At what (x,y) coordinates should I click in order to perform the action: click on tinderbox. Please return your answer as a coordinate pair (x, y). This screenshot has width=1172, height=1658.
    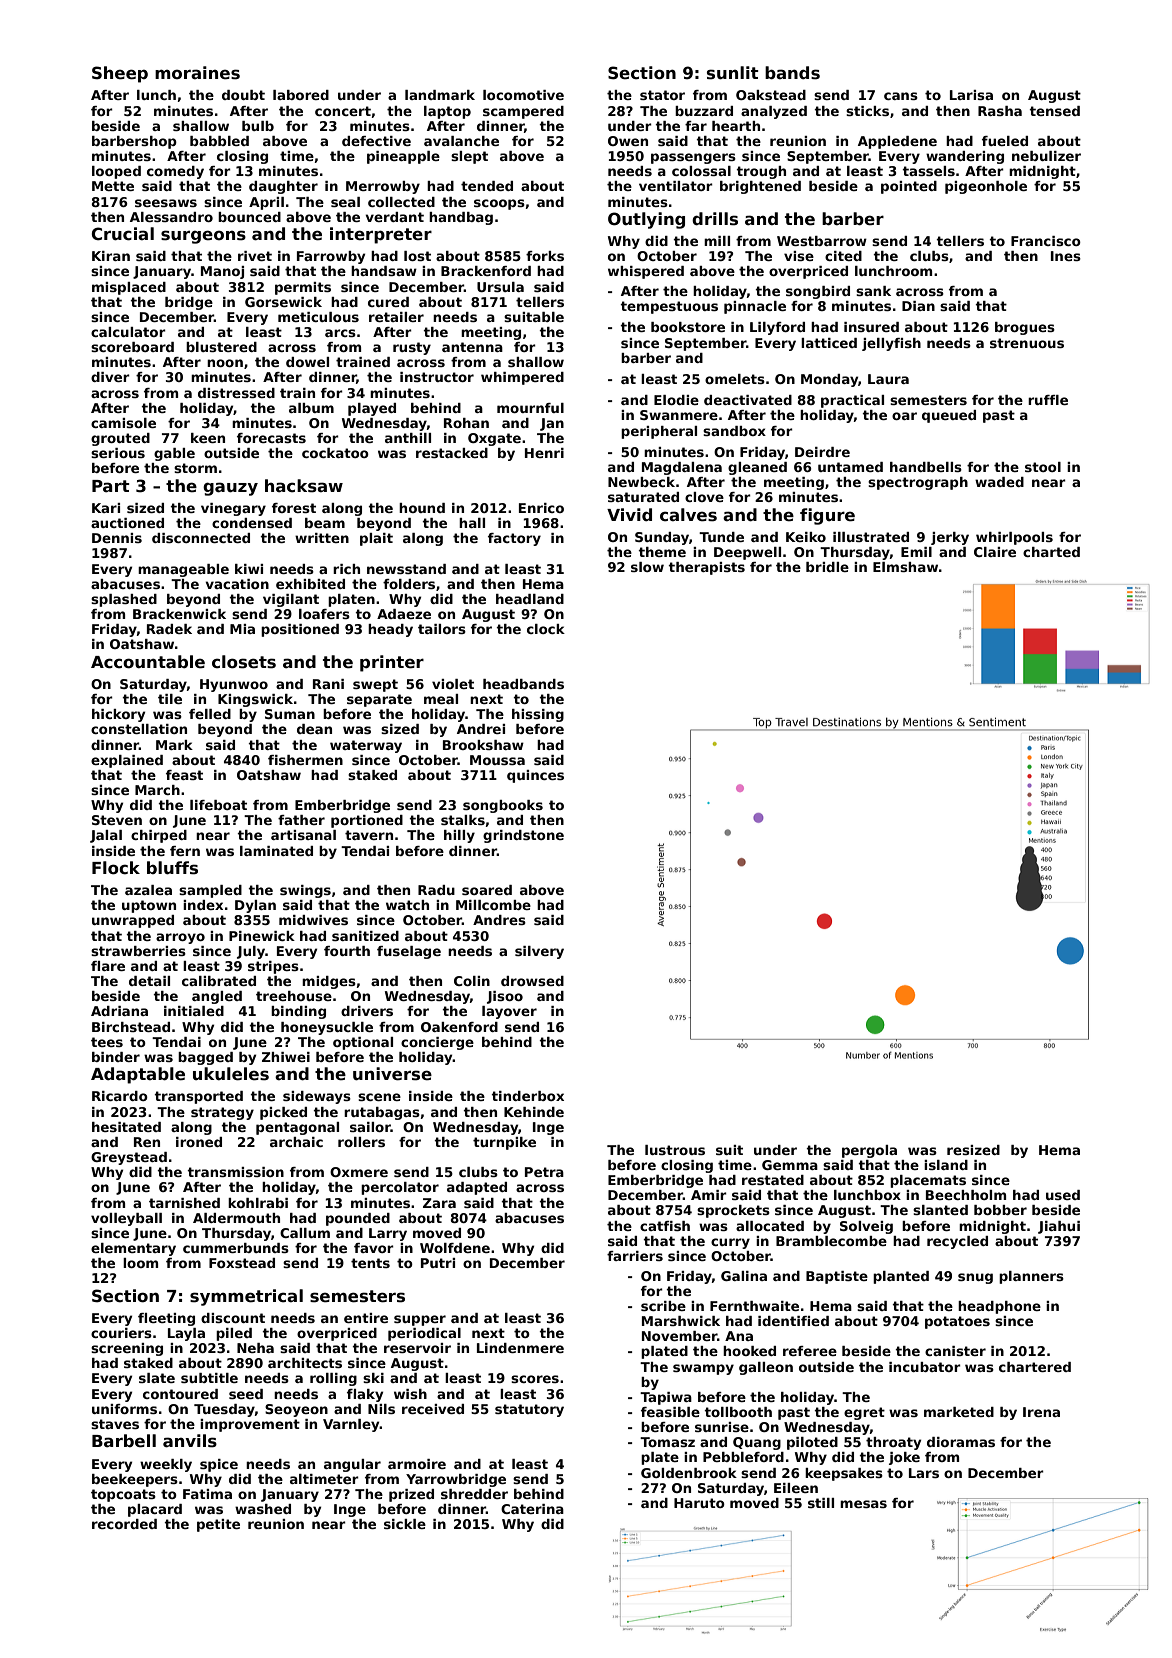
    Looking at the image, I should click on (527, 1096).
